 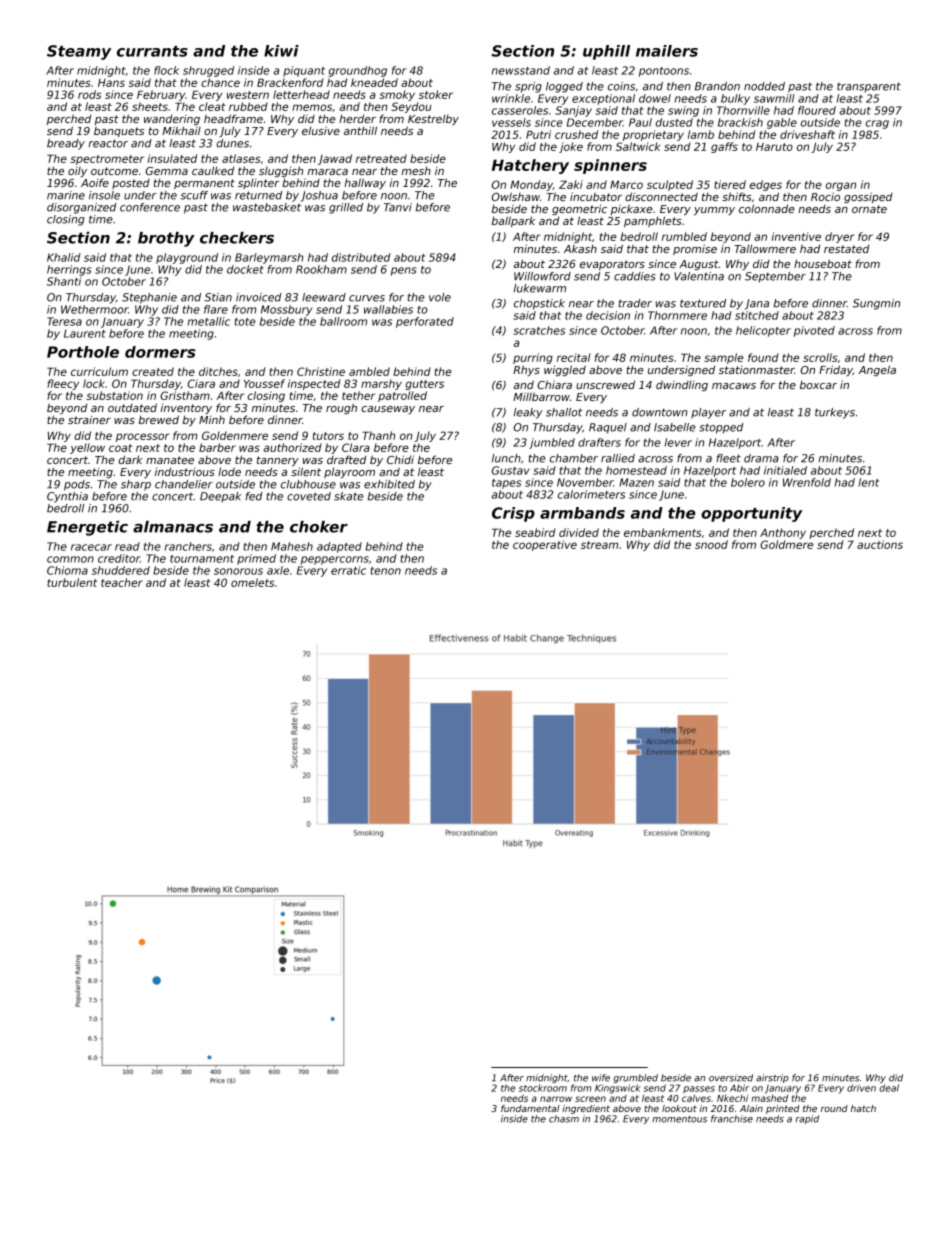 What do you see at coordinates (281, 51) in the screenshot?
I see `kiwi` at bounding box center [281, 51].
